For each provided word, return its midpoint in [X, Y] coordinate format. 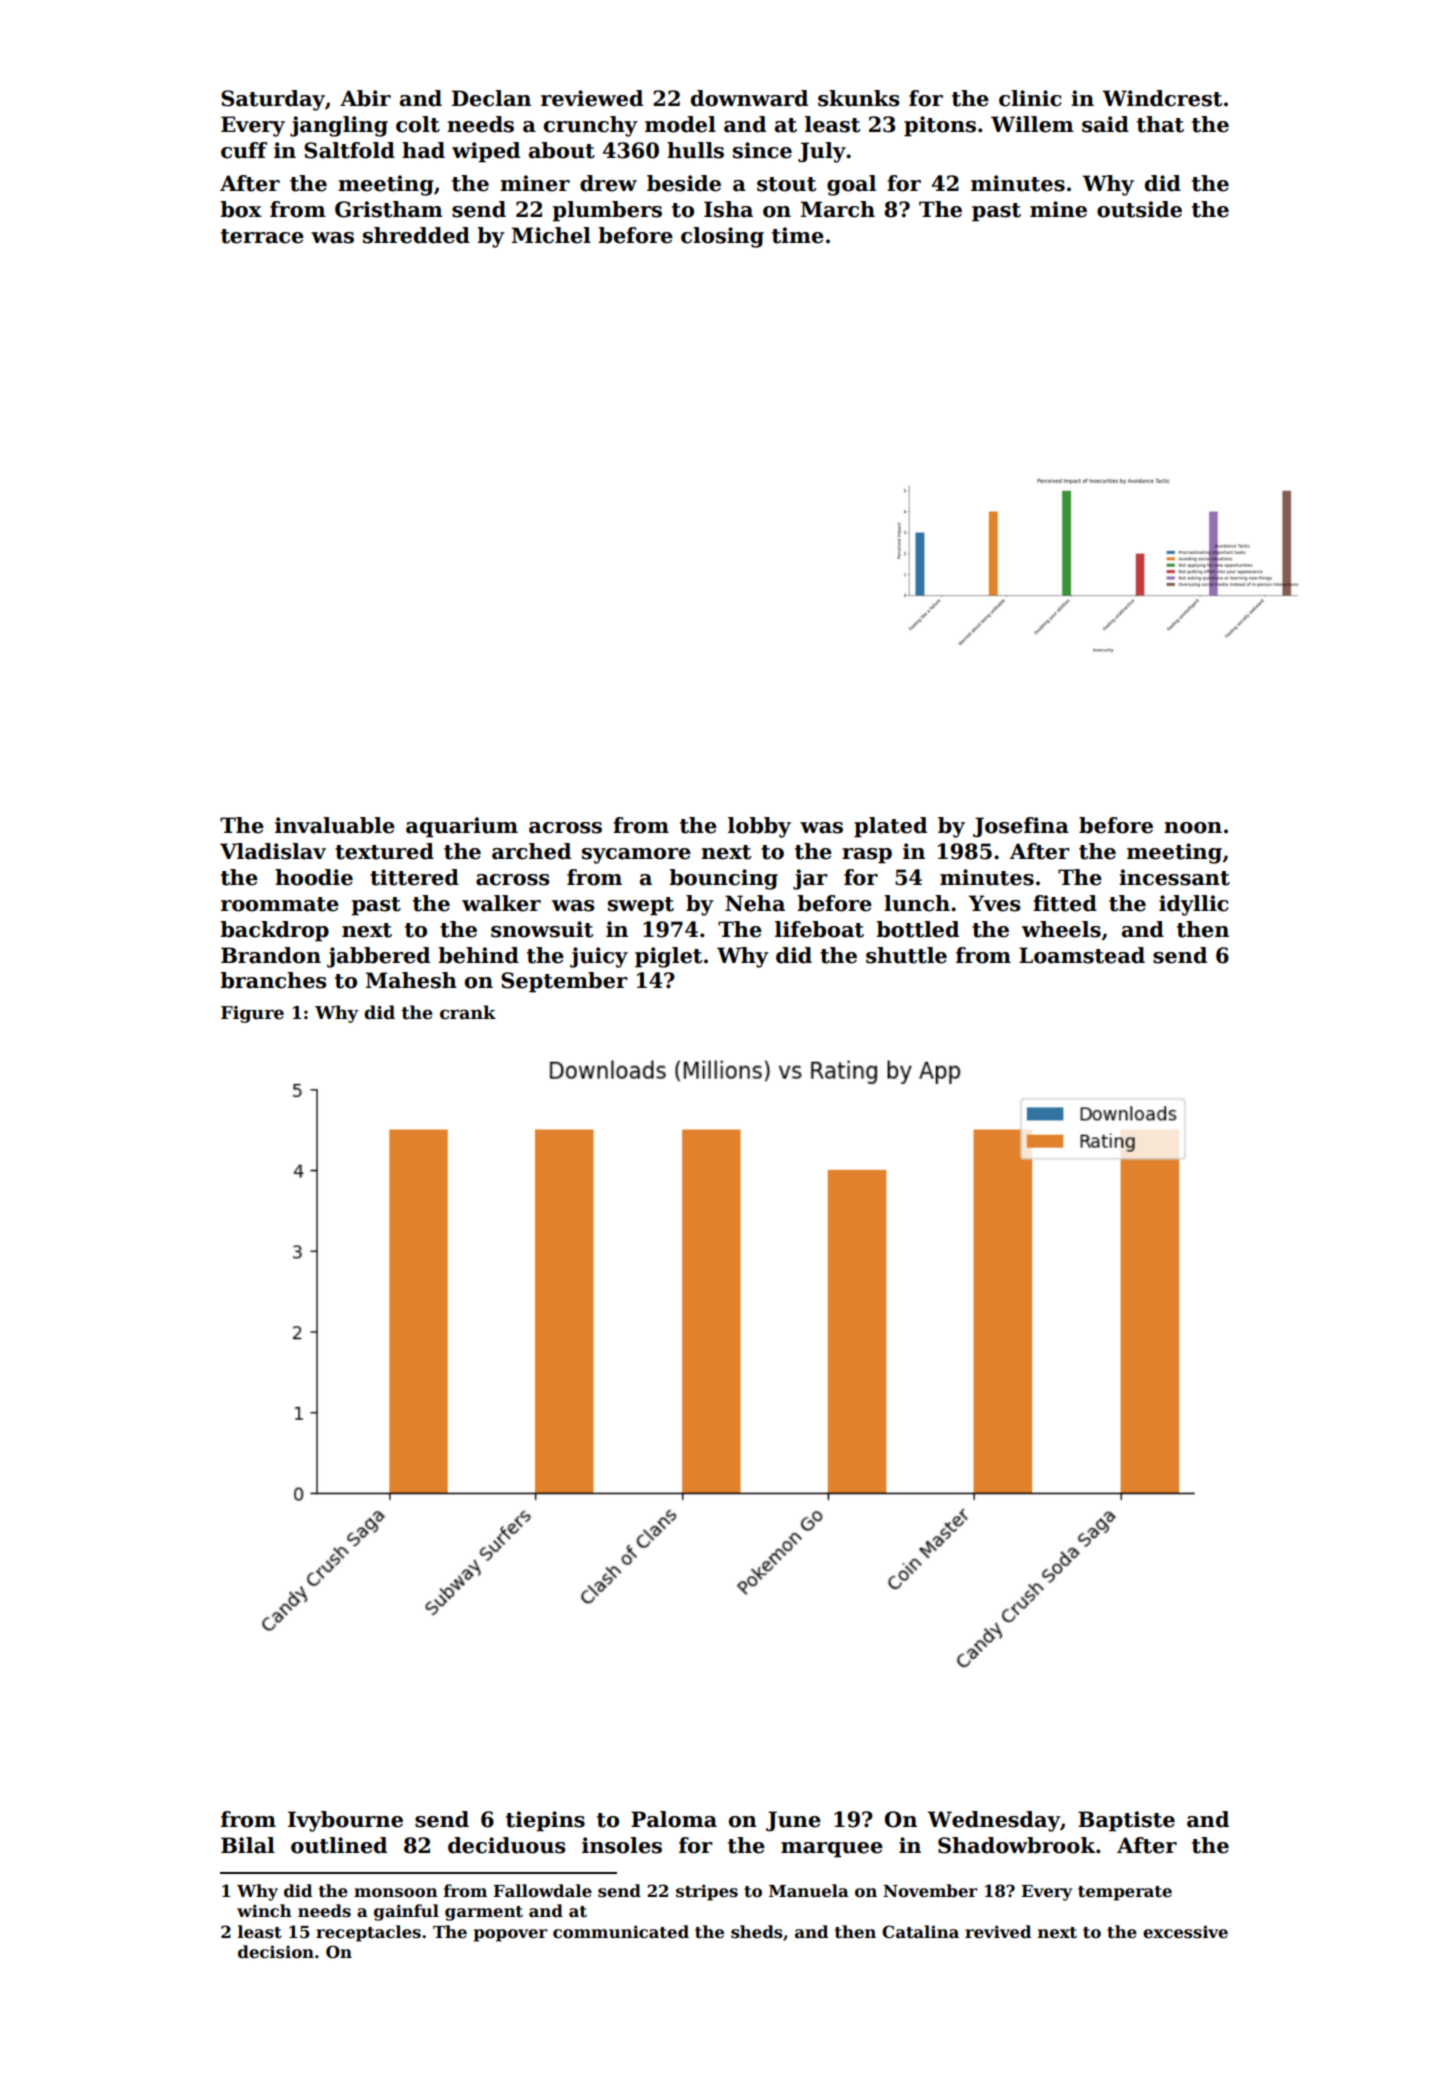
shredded [416, 235]
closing [722, 237]
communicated [621, 1932]
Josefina [1021, 827]
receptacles [368, 1933]
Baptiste [1126, 1821]
